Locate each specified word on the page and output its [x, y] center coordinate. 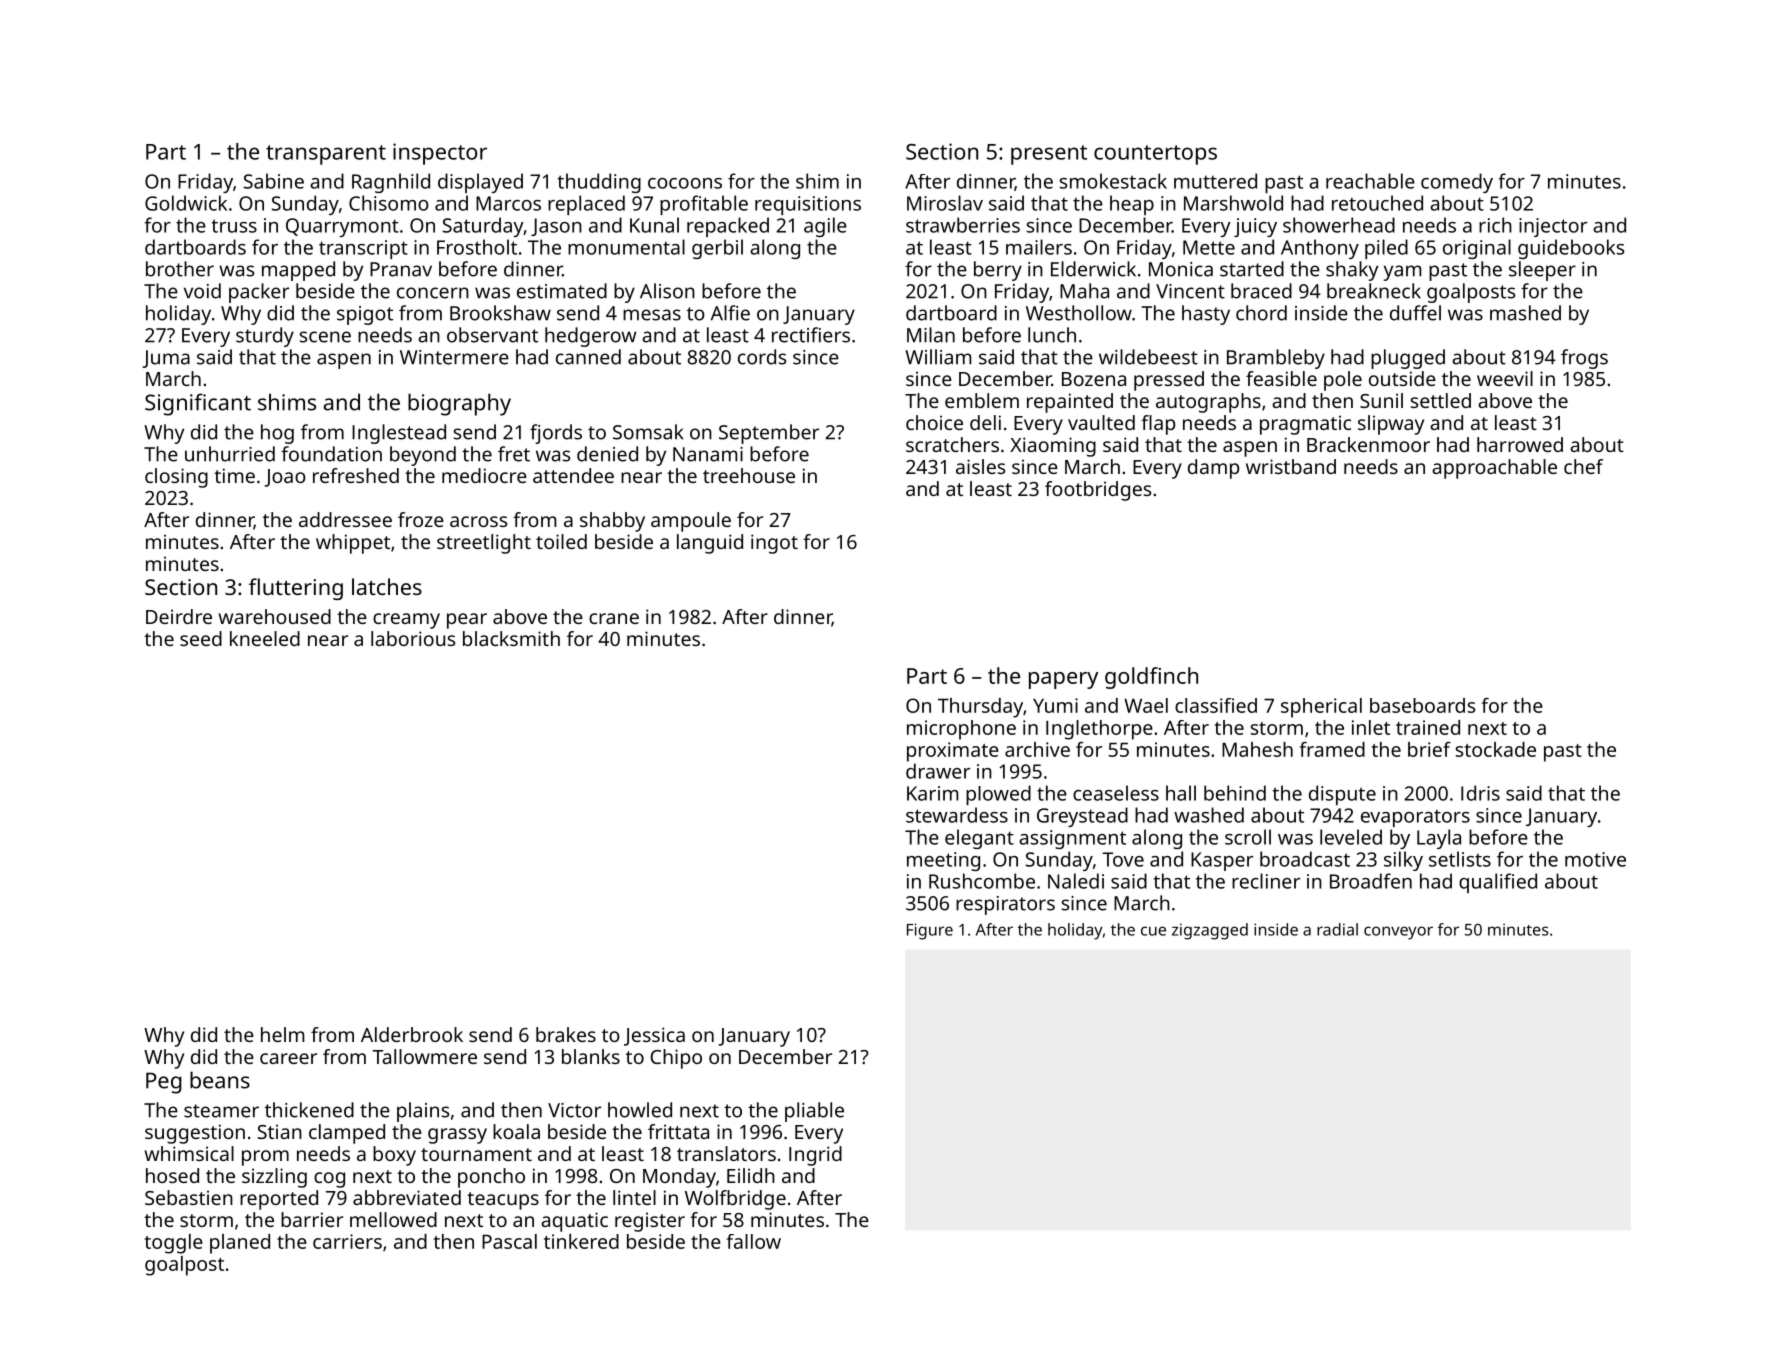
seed [201, 638]
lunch [1052, 335]
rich [1495, 225]
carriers [347, 1241]
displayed [480, 183]
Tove [1123, 859]
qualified [1498, 883]
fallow [753, 1241]
